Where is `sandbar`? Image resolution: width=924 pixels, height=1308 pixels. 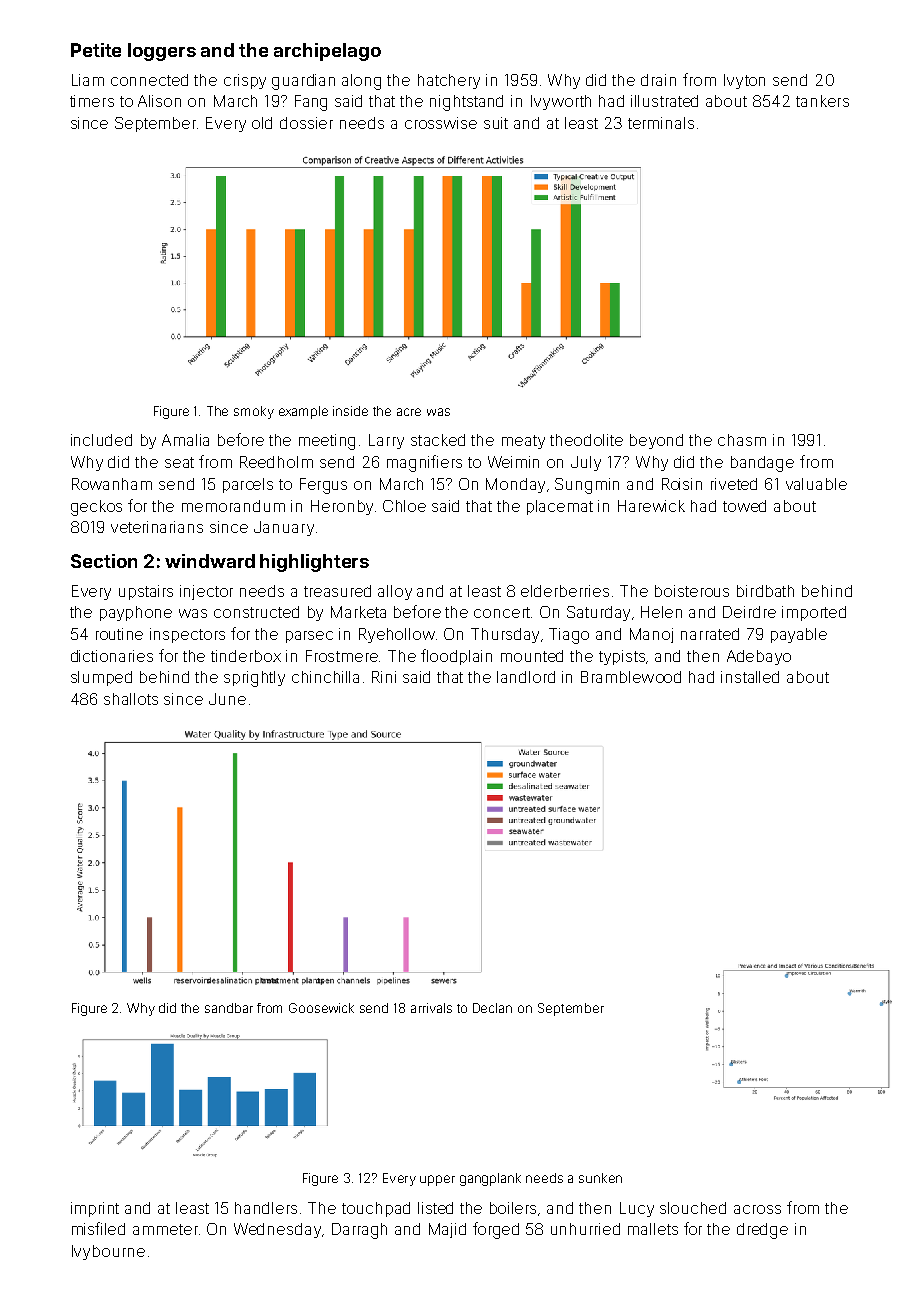 sandbar is located at coordinates (229, 1008).
